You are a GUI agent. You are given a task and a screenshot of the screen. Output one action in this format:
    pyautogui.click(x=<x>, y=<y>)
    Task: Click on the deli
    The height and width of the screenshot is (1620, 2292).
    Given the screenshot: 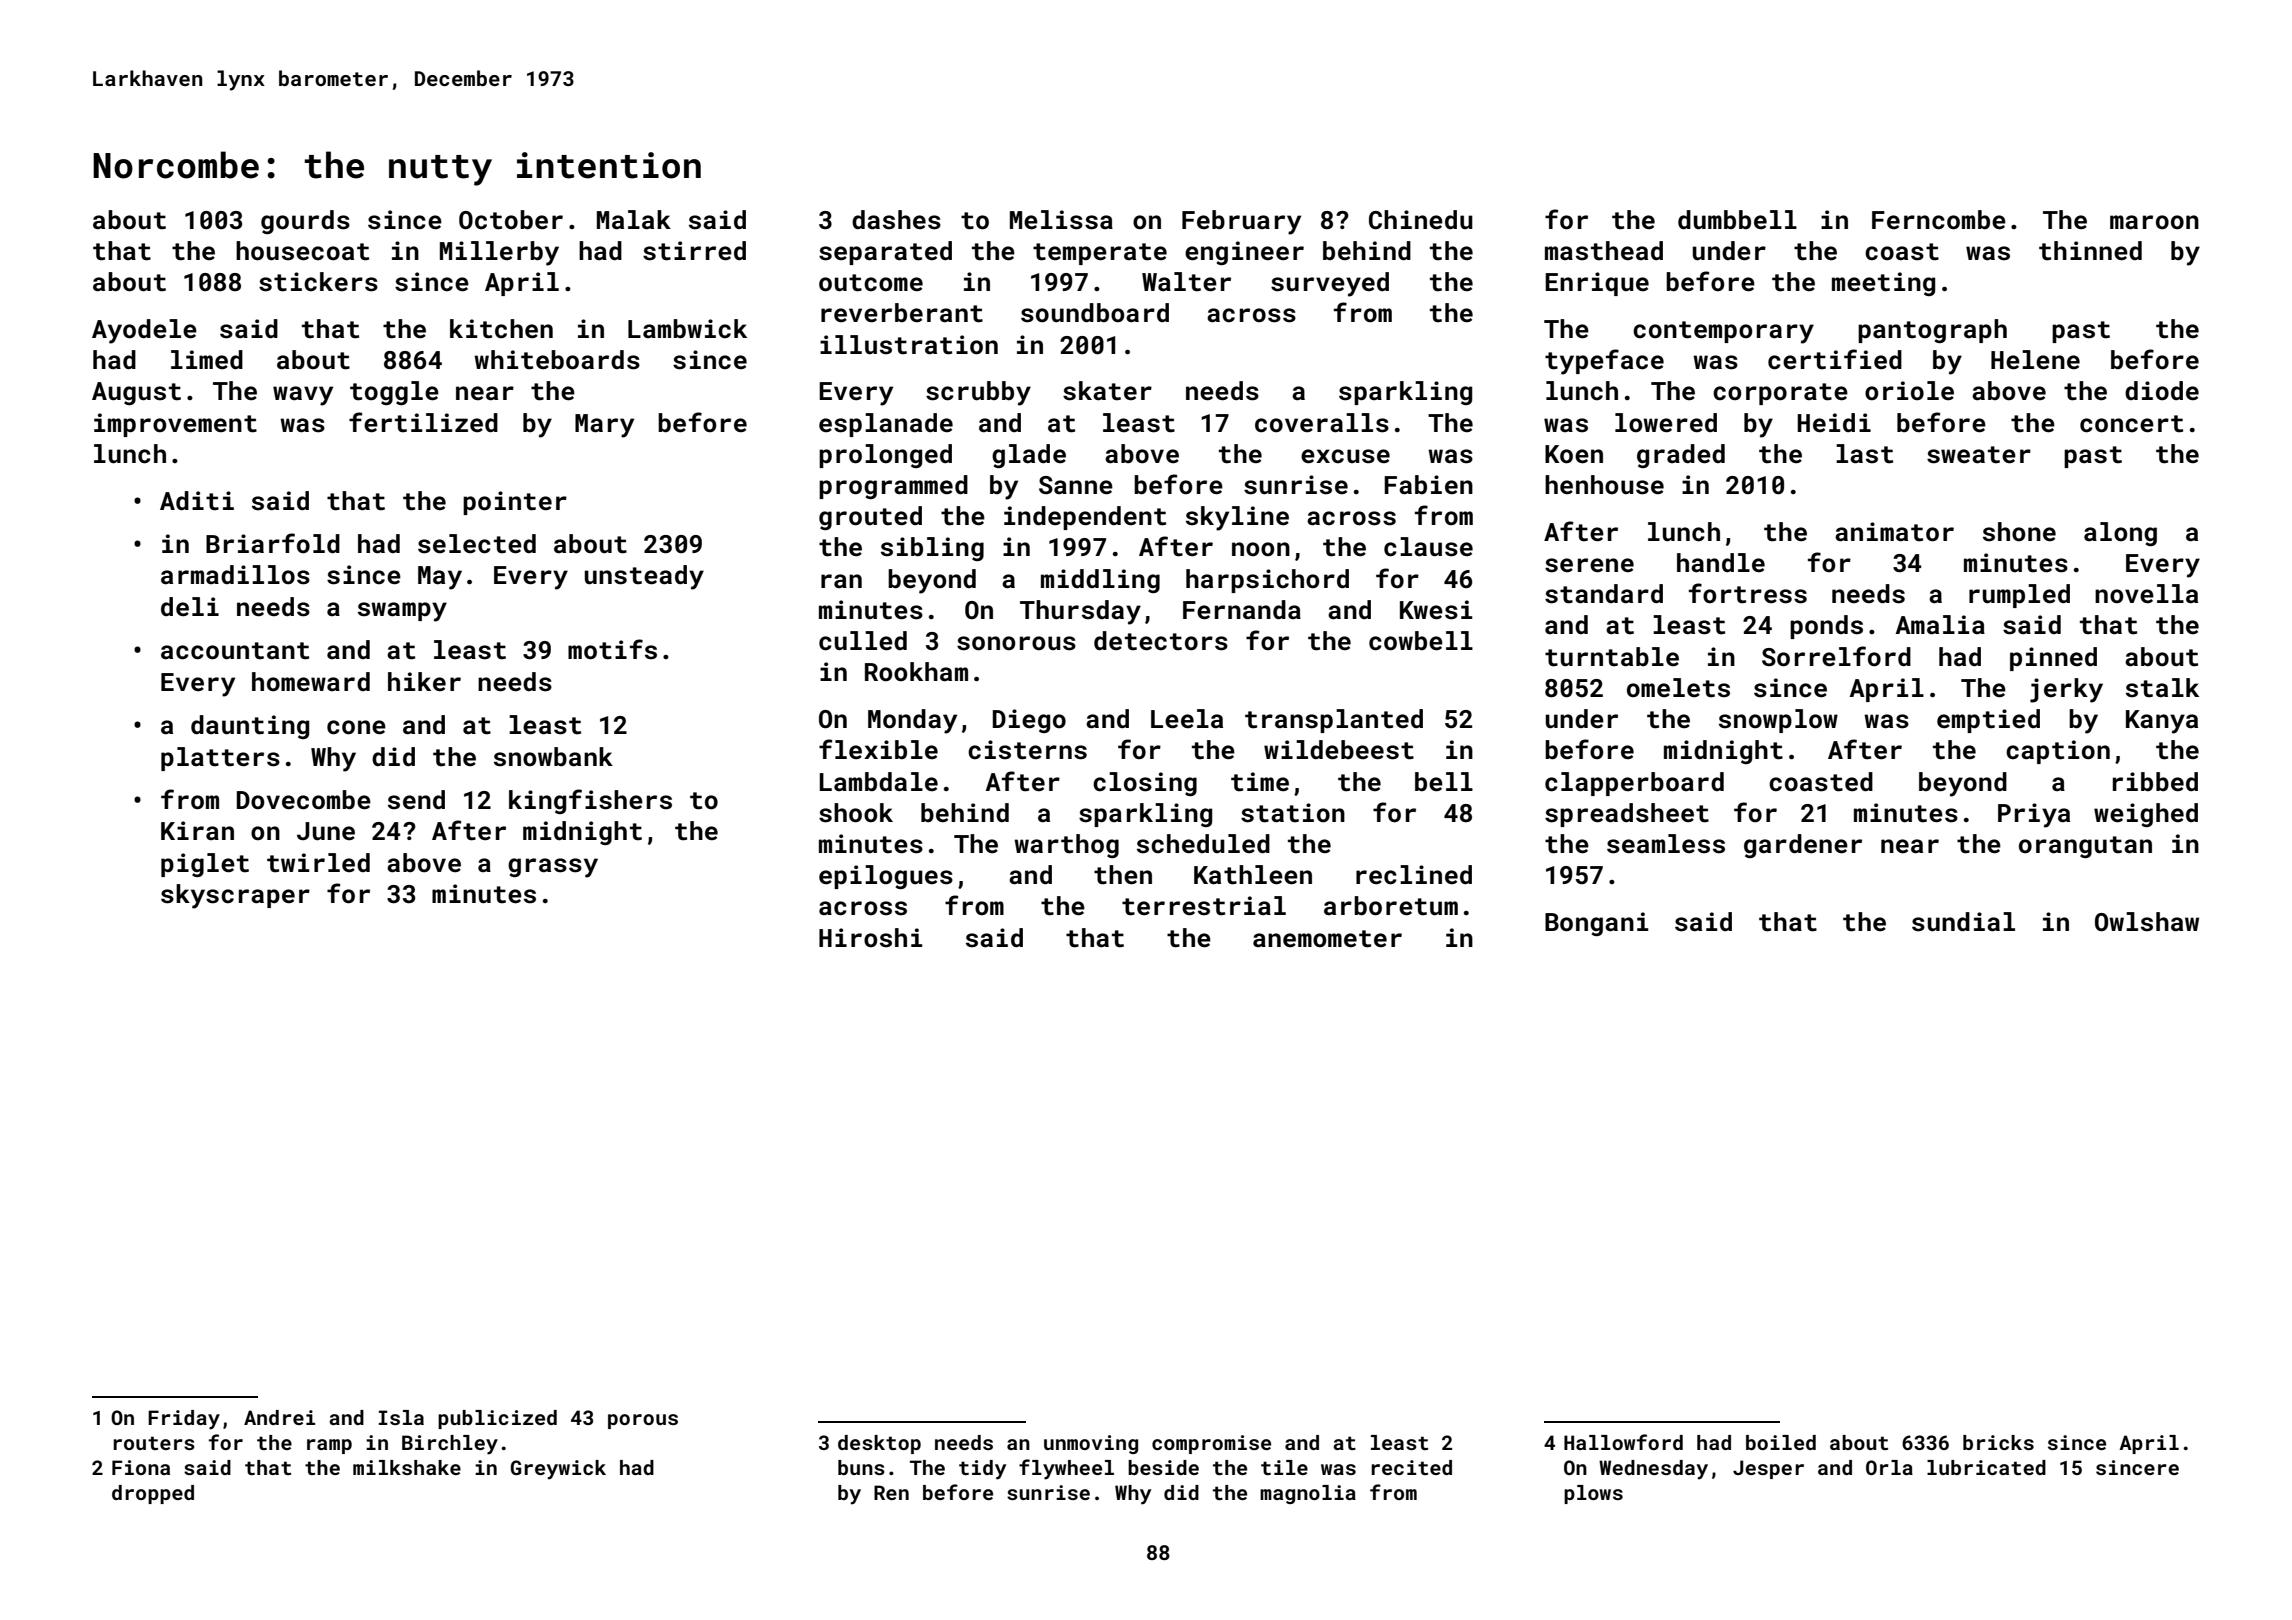 What is the action you would take?
    pyautogui.click(x=190, y=607)
